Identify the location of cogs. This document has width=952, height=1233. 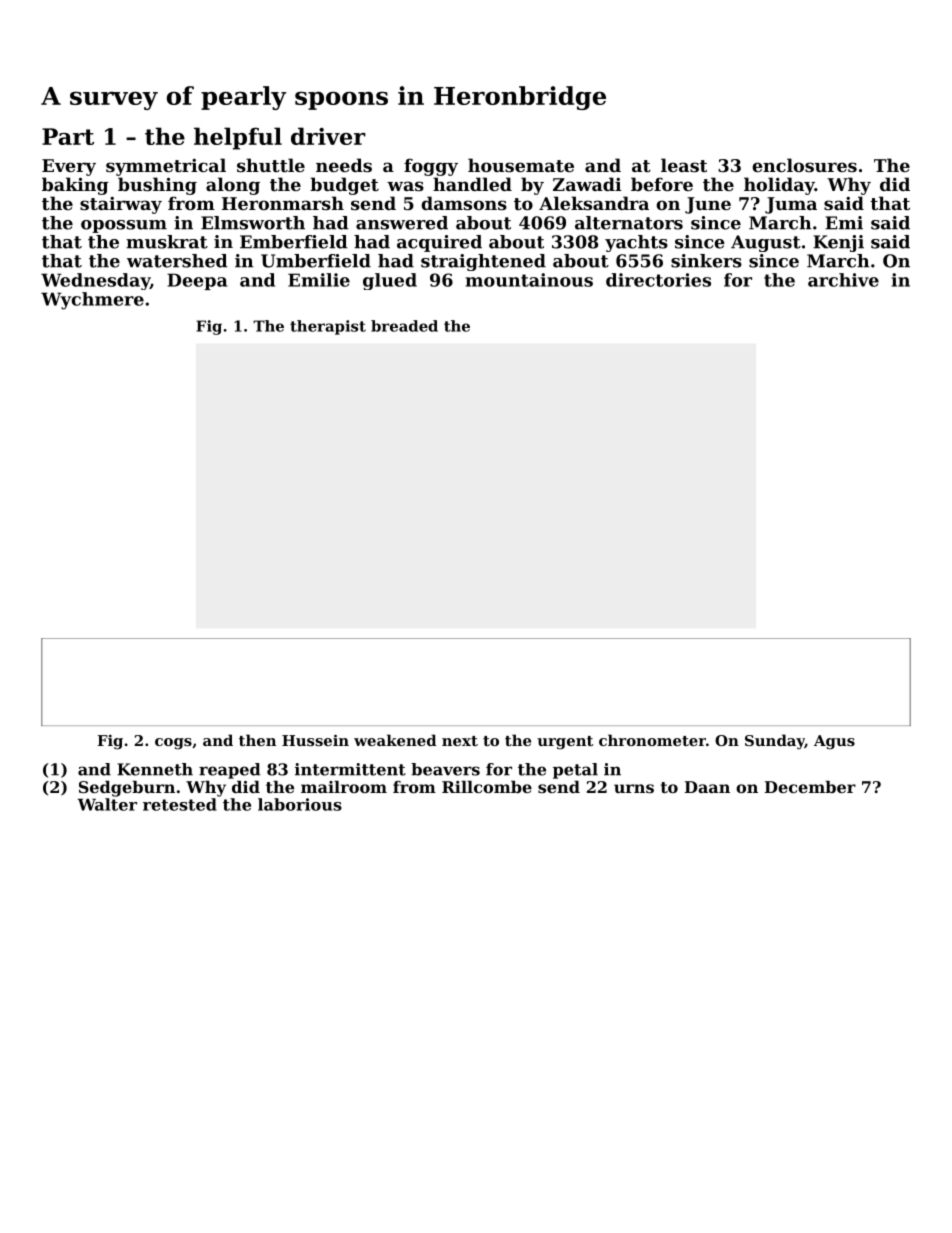
(173, 744).
